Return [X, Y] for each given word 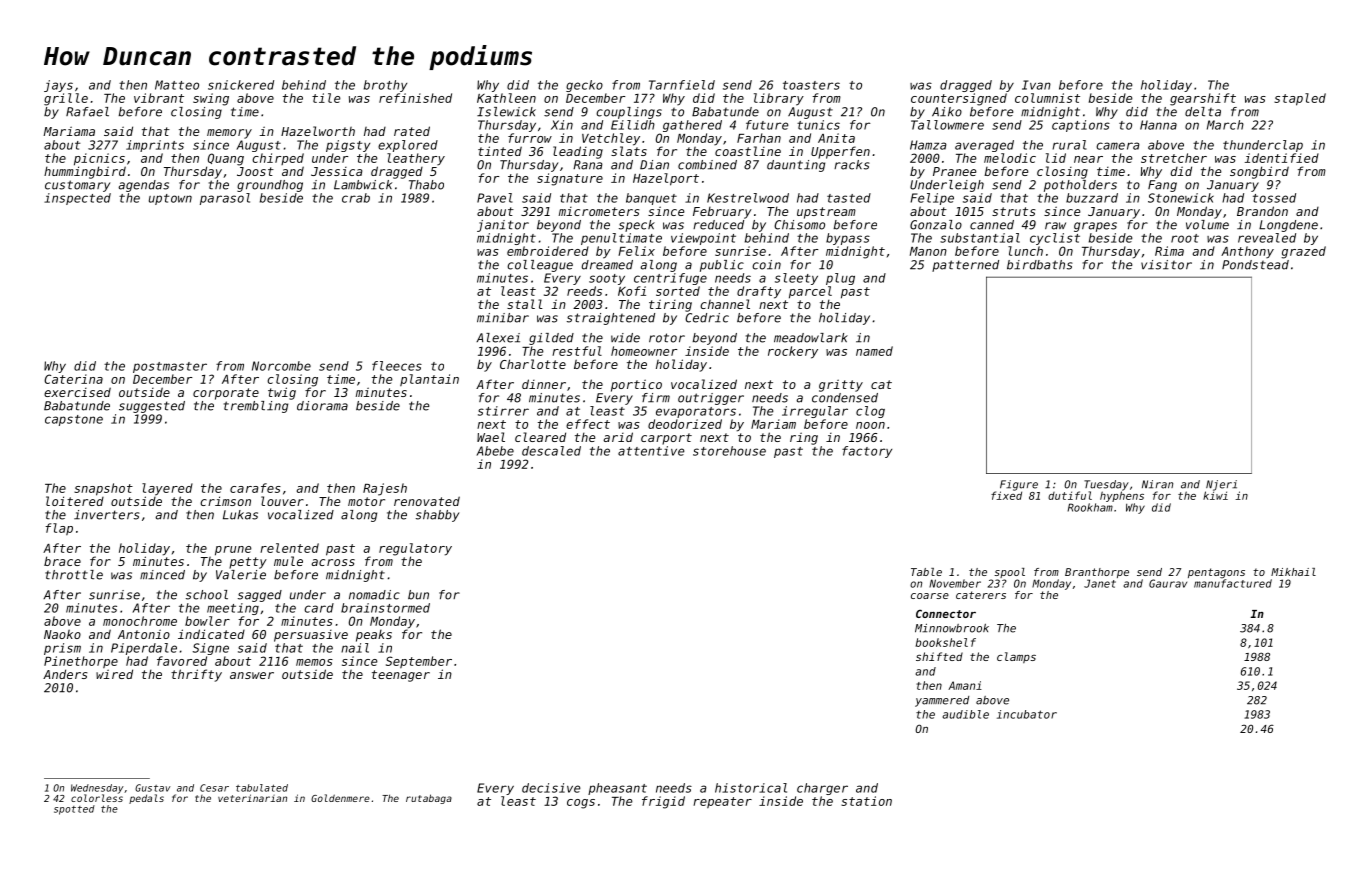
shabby [437, 516]
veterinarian [252, 798]
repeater [722, 802]
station [866, 801]
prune [233, 551]
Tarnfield [682, 85]
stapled [1300, 99]
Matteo [177, 85]
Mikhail [1293, 572]
